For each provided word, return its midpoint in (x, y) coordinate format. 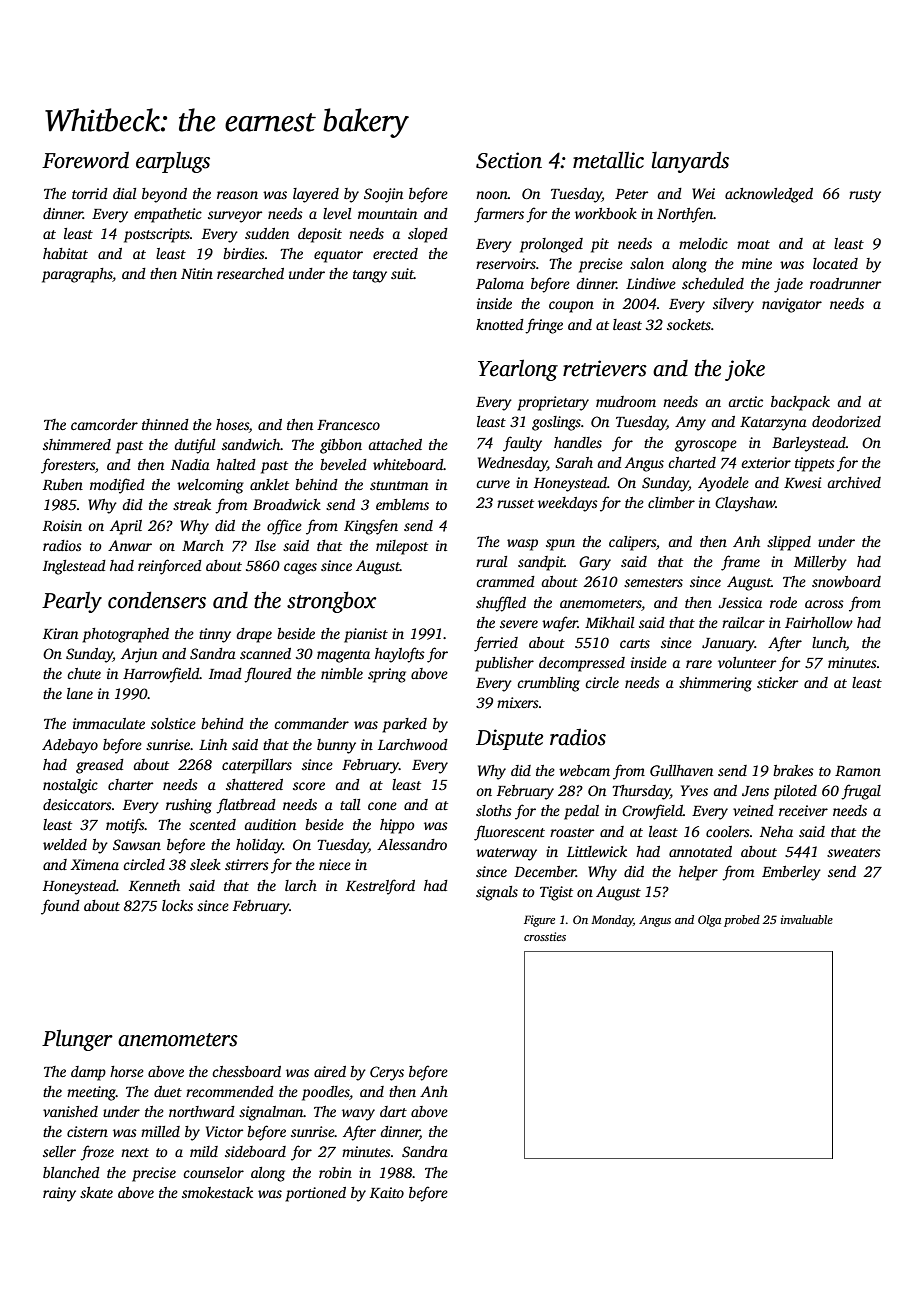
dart (393, 1111)
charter (130, 784)
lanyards (690, 162)
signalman (271, 1113)
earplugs (173, 162)
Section (509, 160)
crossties (545, 936)
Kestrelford (380, 887)
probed (742, 921)
